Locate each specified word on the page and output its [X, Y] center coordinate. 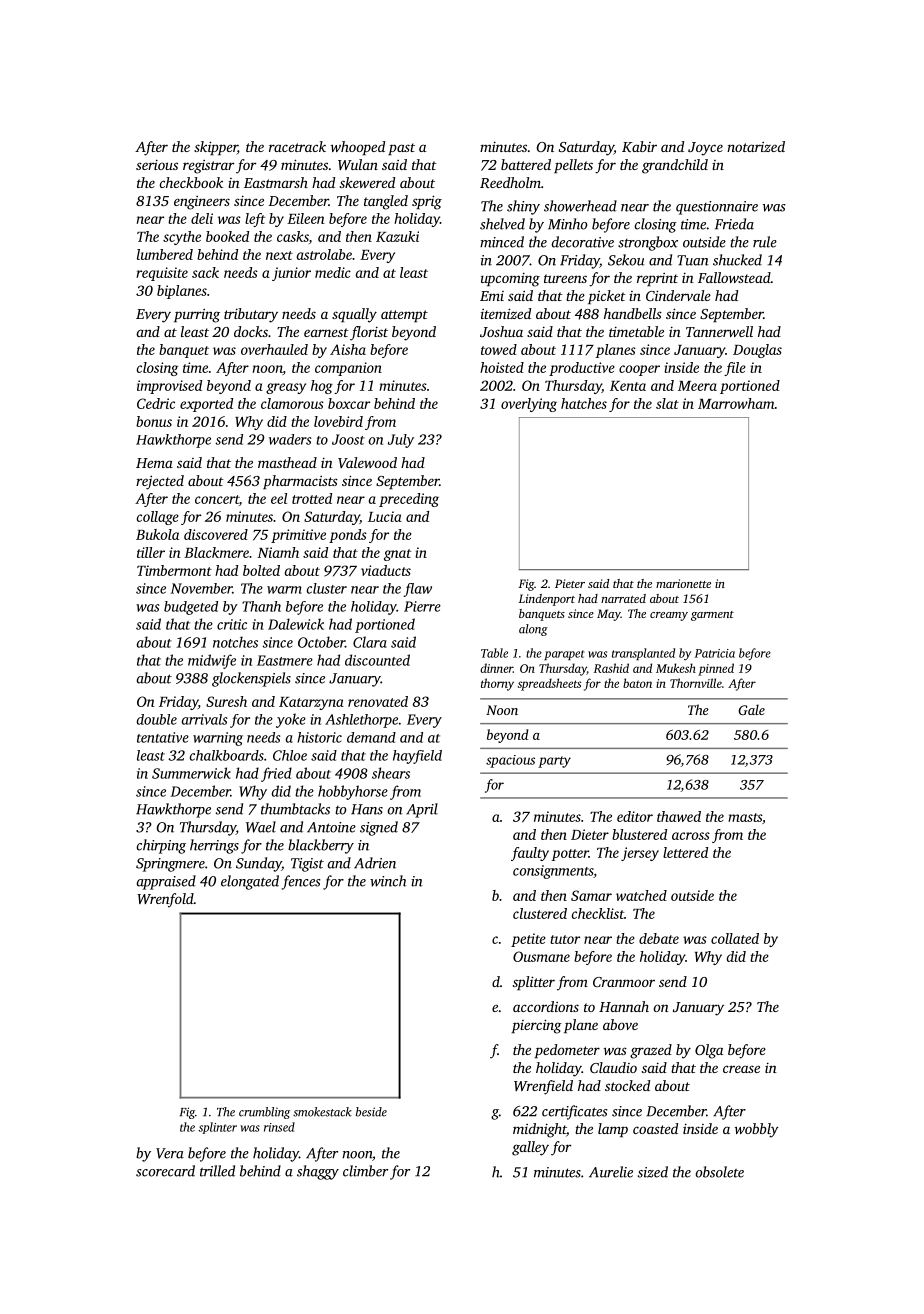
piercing [537, 1026]
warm [284, 590]
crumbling [264, 1113]
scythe [182, 238]
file [735, 369]
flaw [418, 590]
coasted [655, 1128]
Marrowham [736, 403]
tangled [386, 202]
